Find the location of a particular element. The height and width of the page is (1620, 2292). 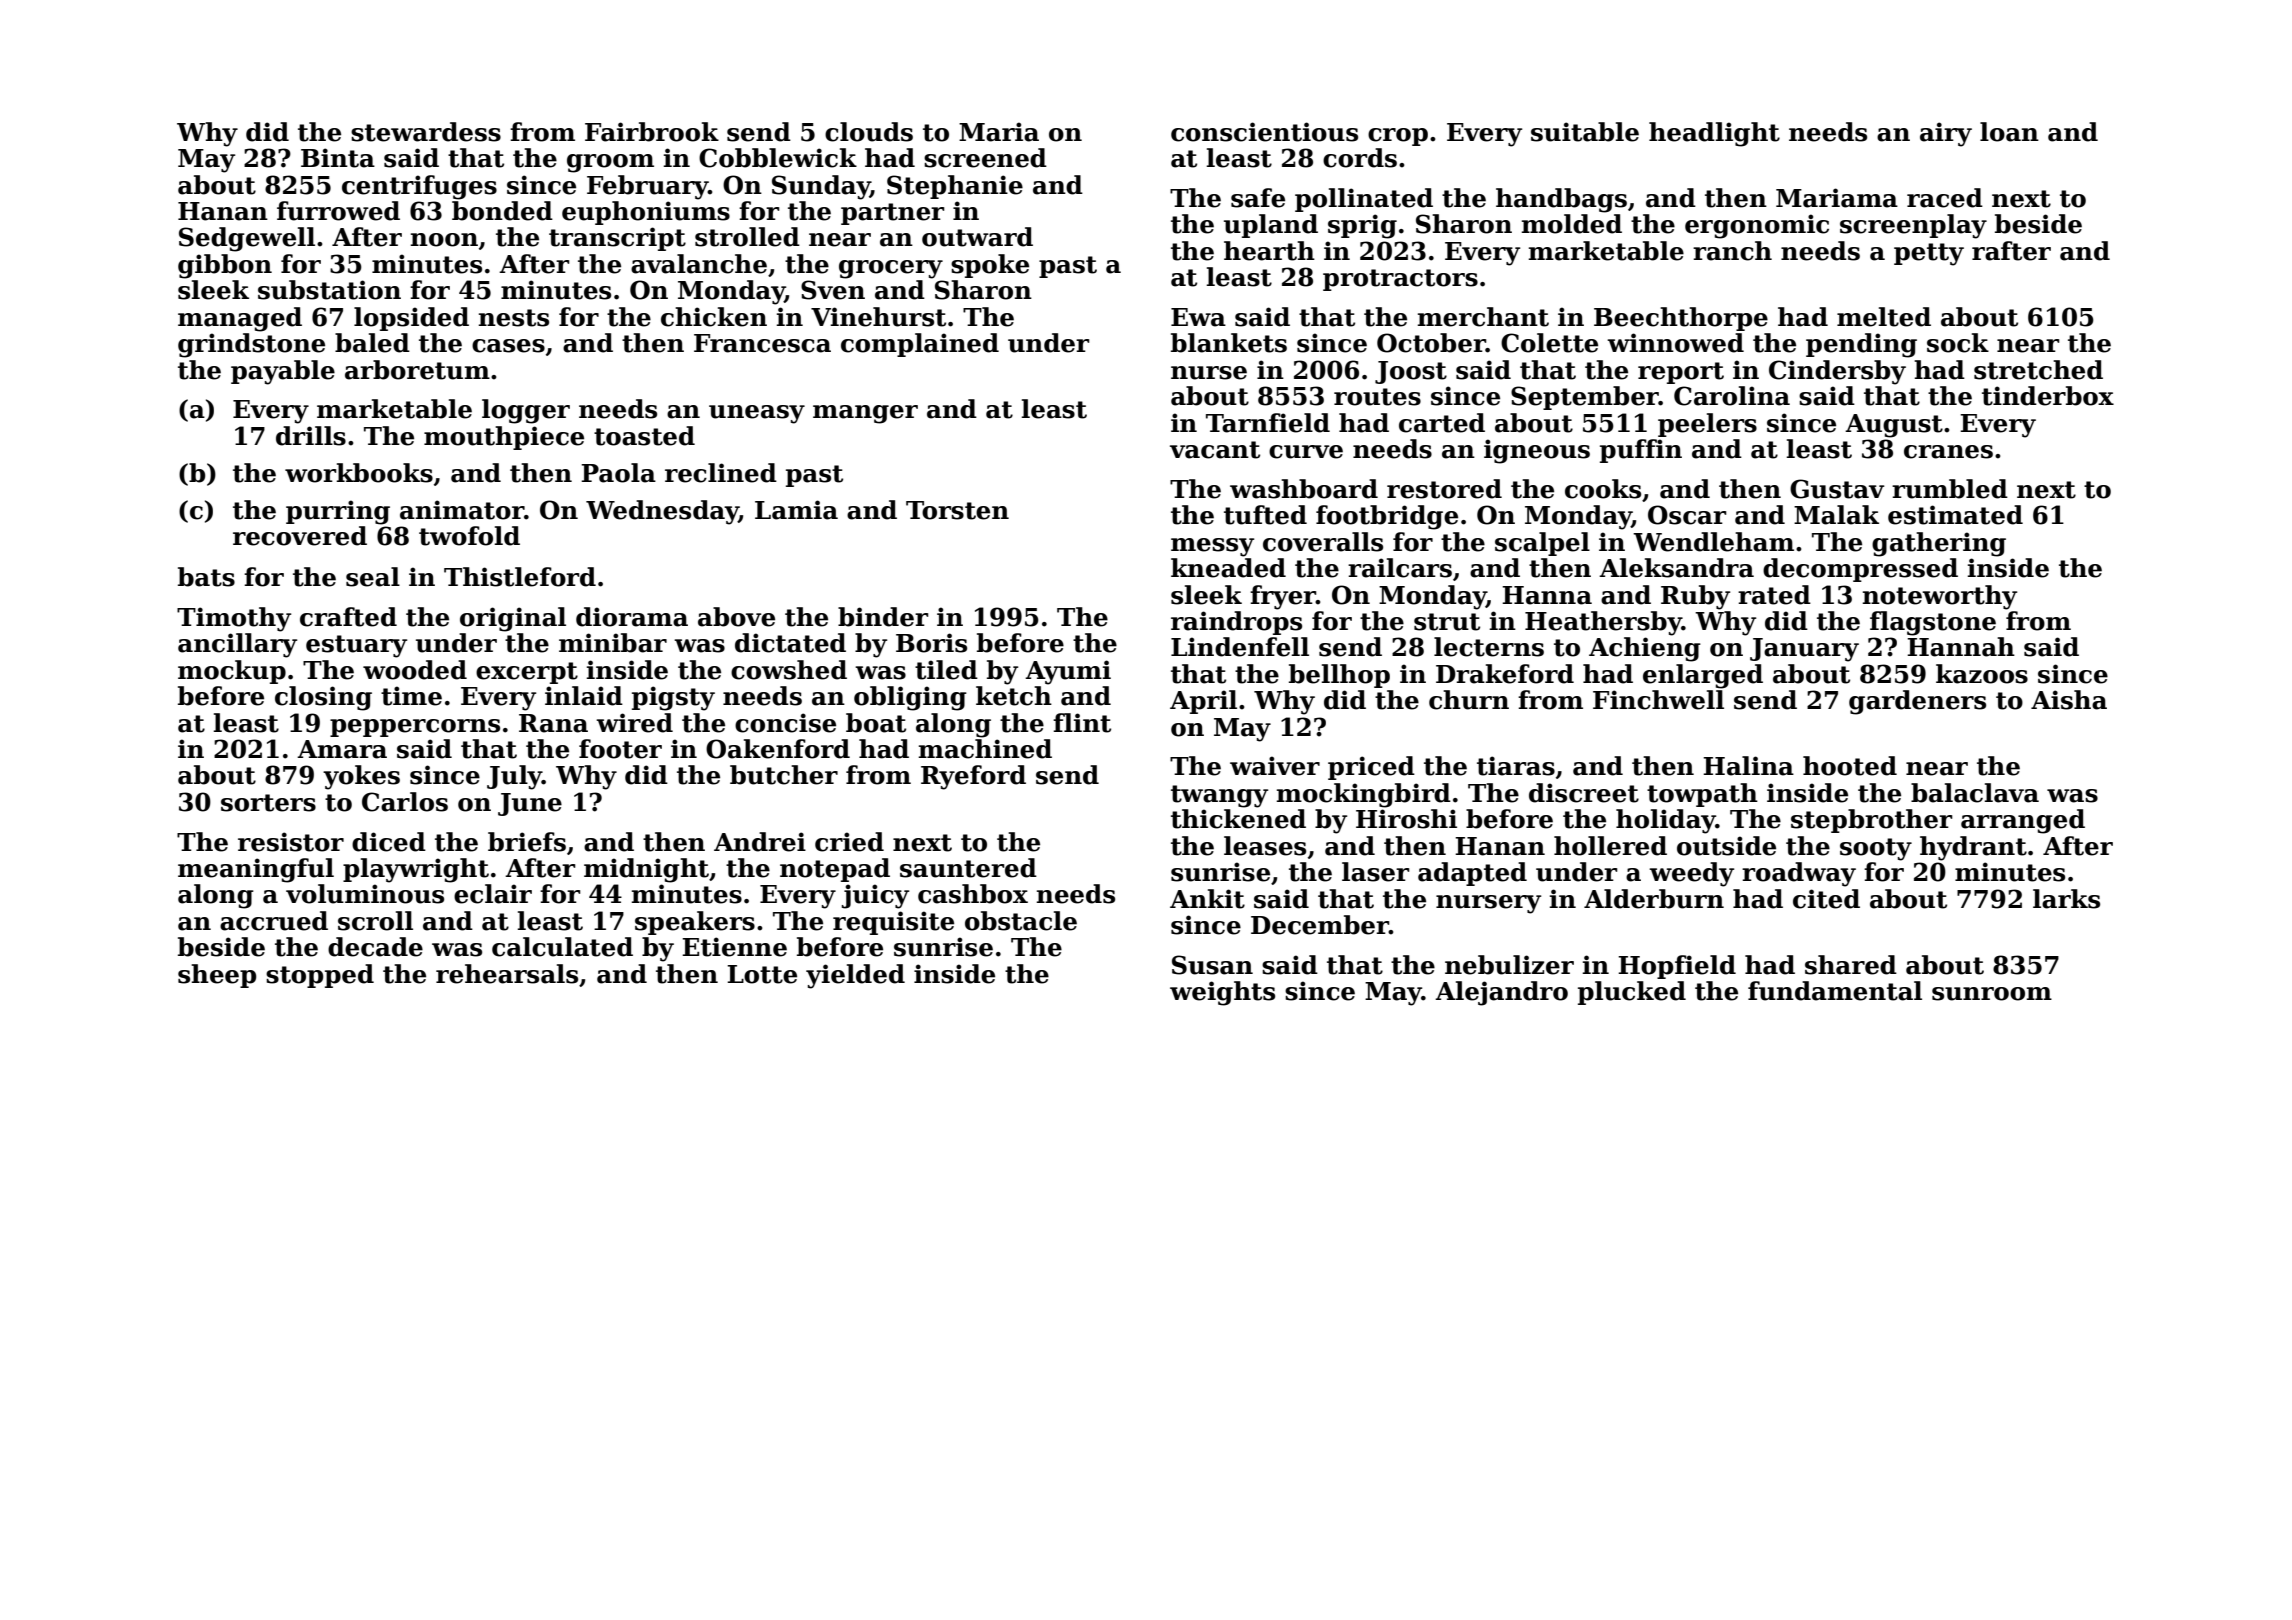

nests is located at coordinates (513, 318).
